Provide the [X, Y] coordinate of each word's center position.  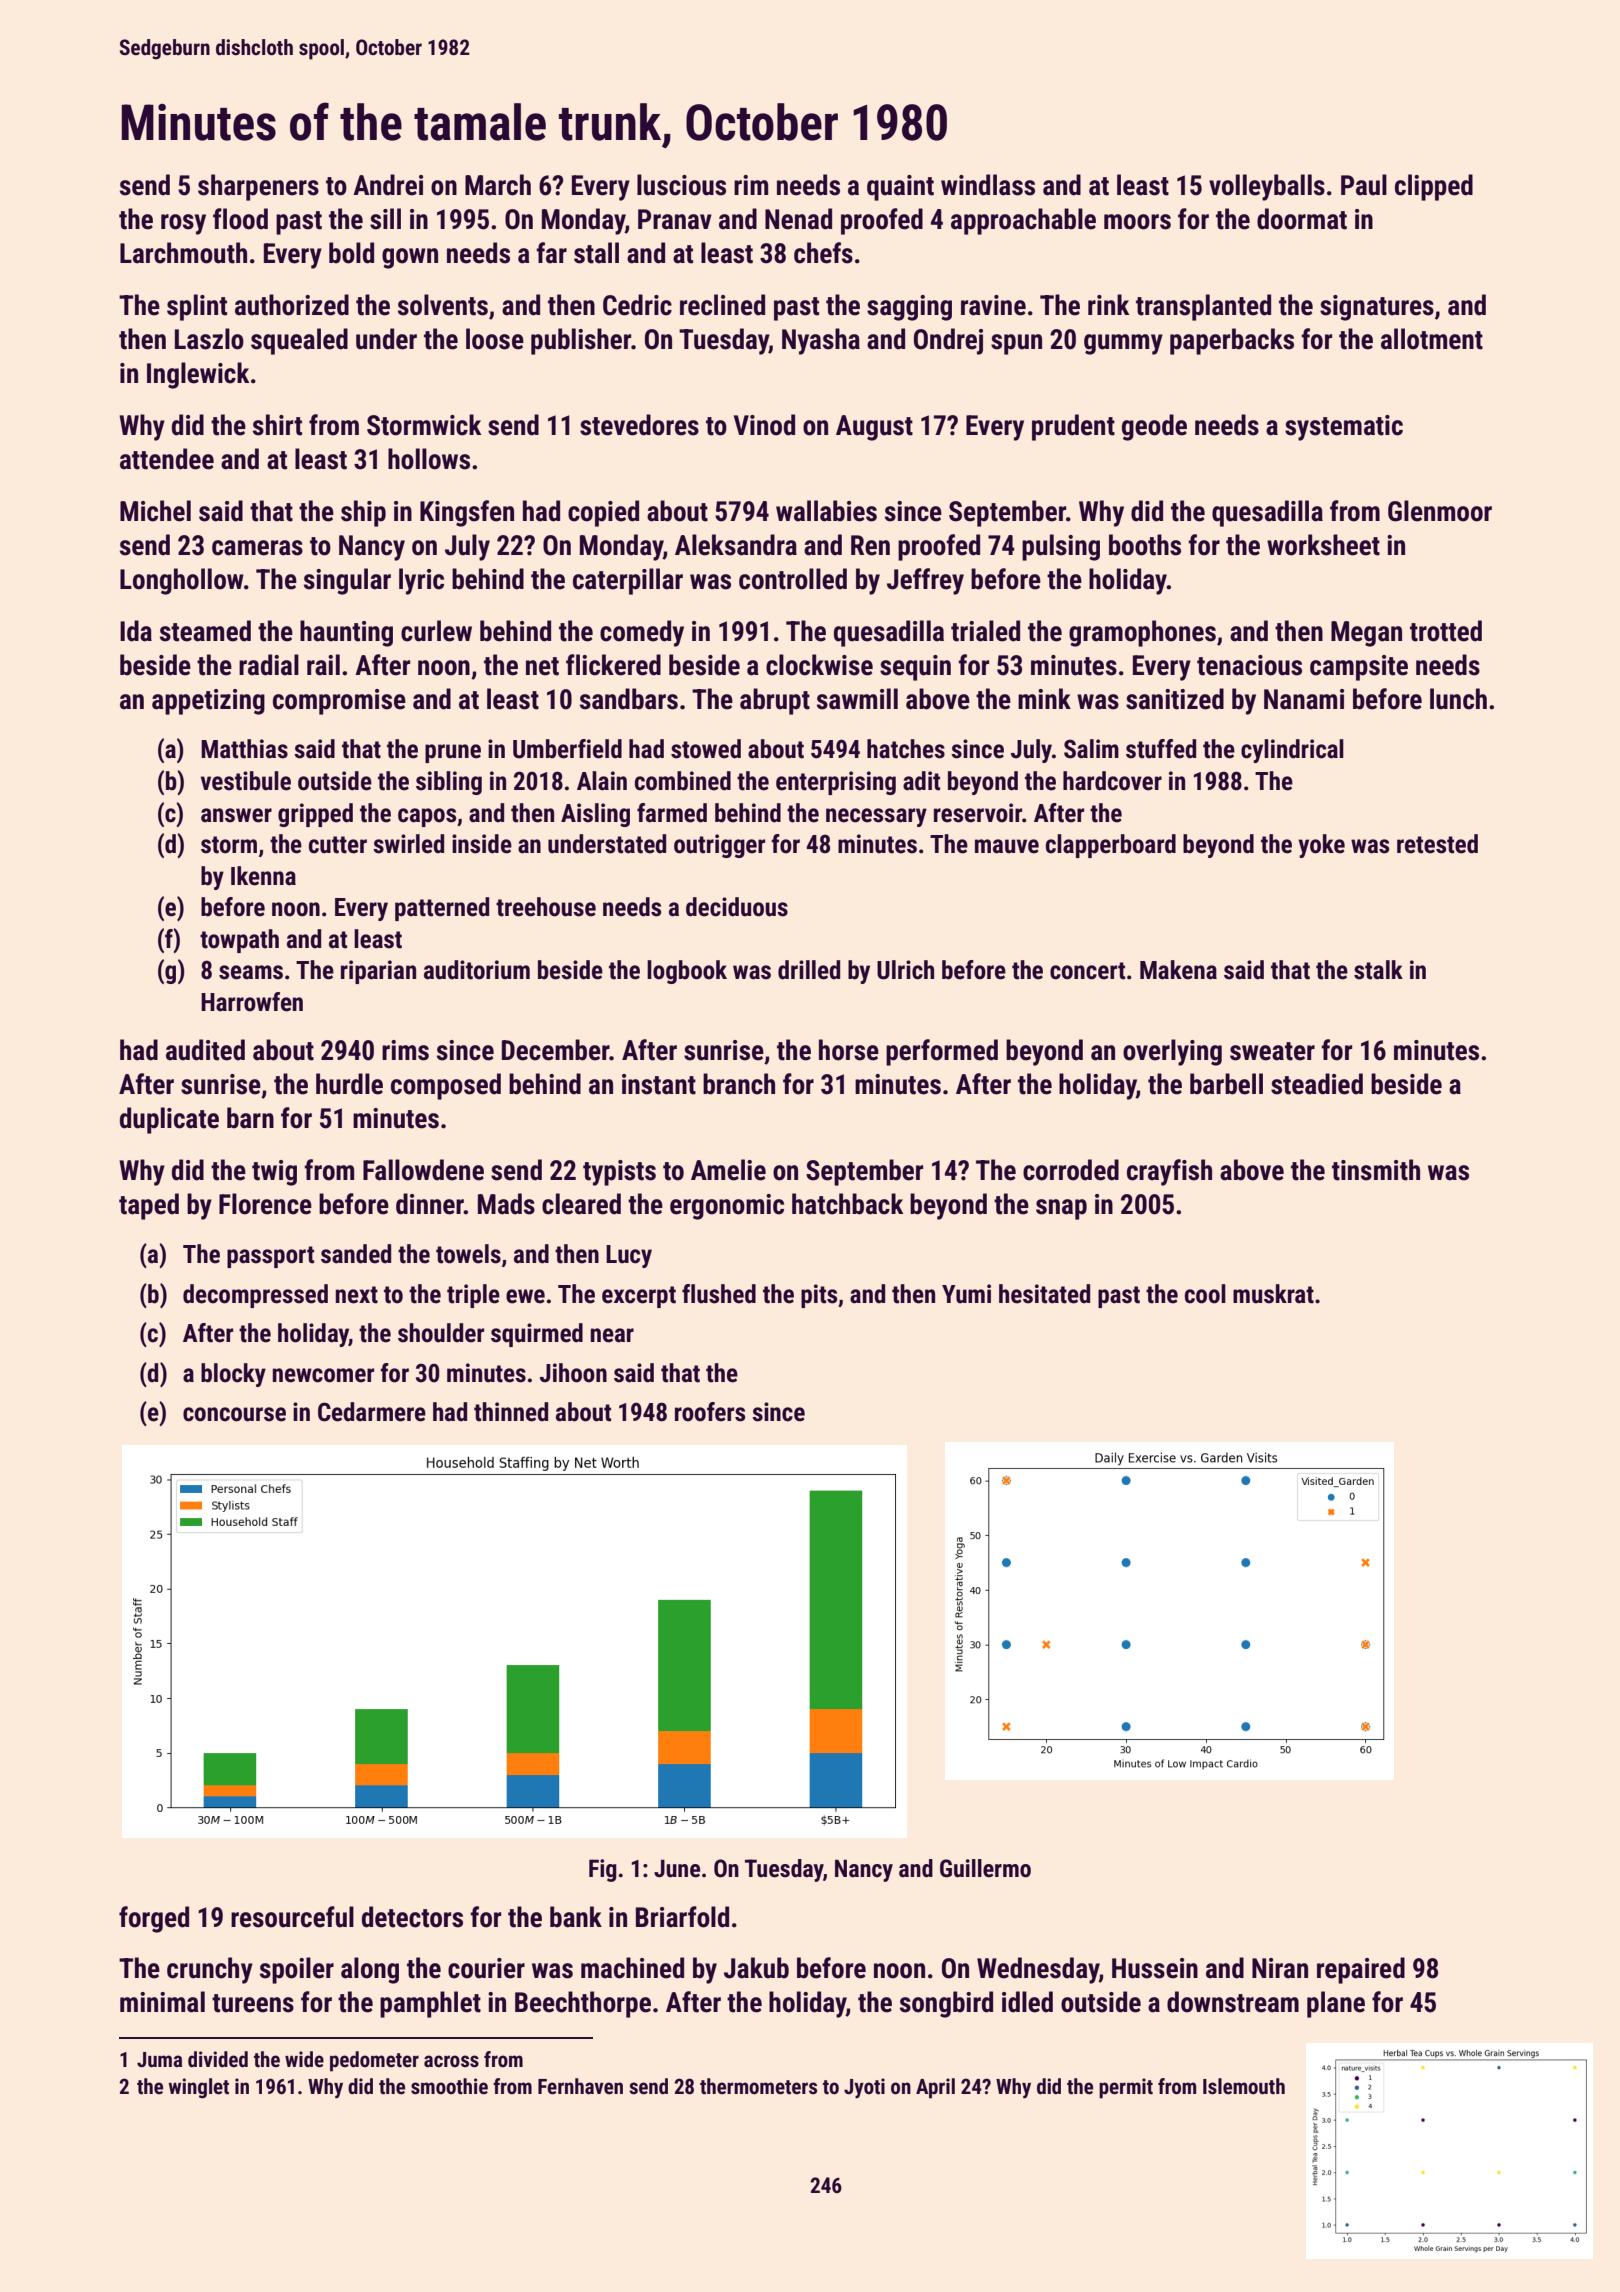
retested [1437, 844]
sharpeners [258, 187]
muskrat [1273, 1294]
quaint [900, 188]
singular [347, 581]
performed [942, 1052]
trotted [1446, 631]
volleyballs [1267, 187]
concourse [234, 1414]
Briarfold [682, 1917]
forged [154, 1919]
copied [603, 513]
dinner [430, 1204]
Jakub [756, 1968]
